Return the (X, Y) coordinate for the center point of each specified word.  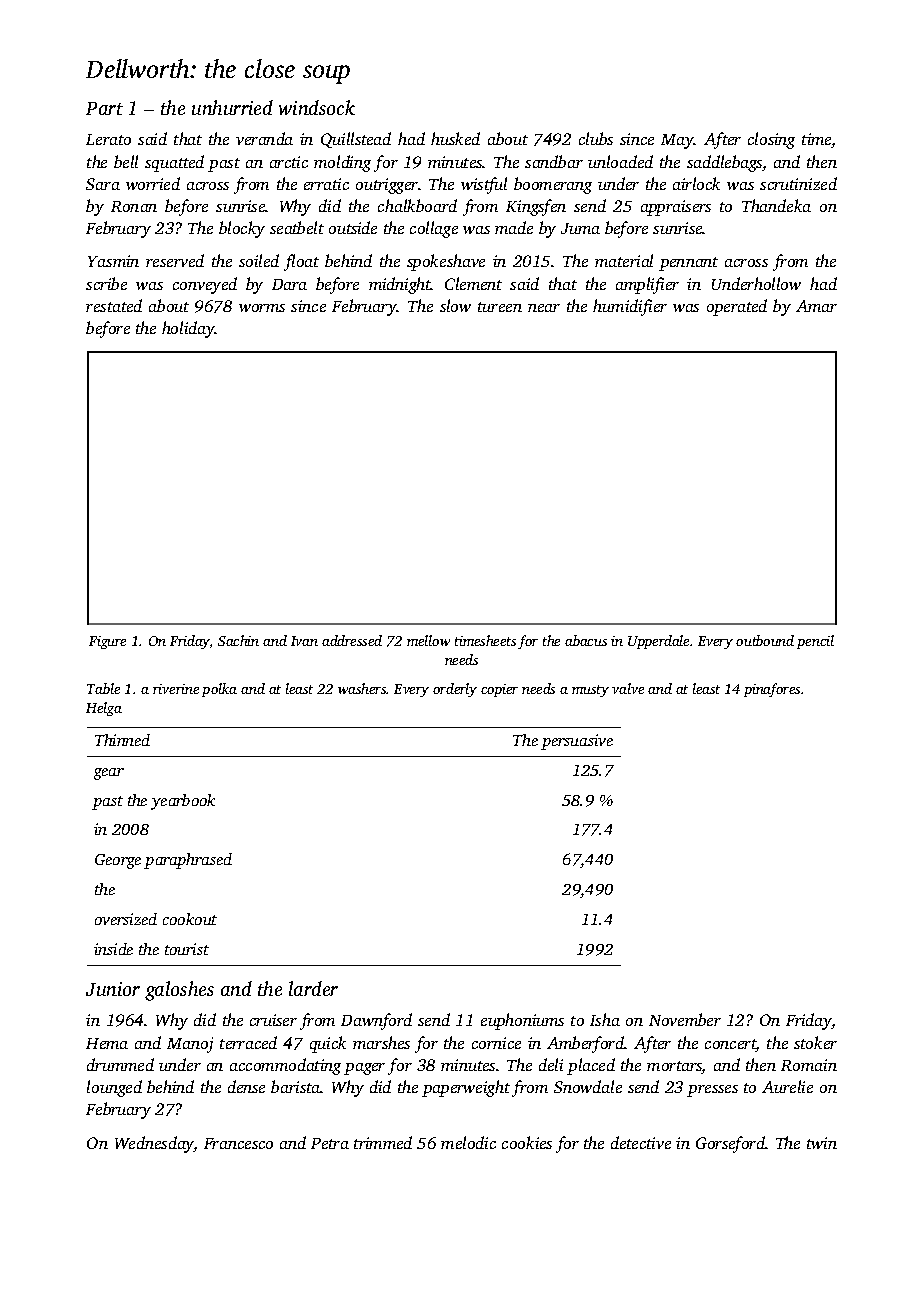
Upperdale (658, 642)
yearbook (183, 802)
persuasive (577, 742)
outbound (765, 640)
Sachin (238, 640)
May (677, 141)
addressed (352, 640)
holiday (188, 329)
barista (296, 1086)
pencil (815, 642)
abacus (586, 640)
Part (104, 108)
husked (455, 138)
